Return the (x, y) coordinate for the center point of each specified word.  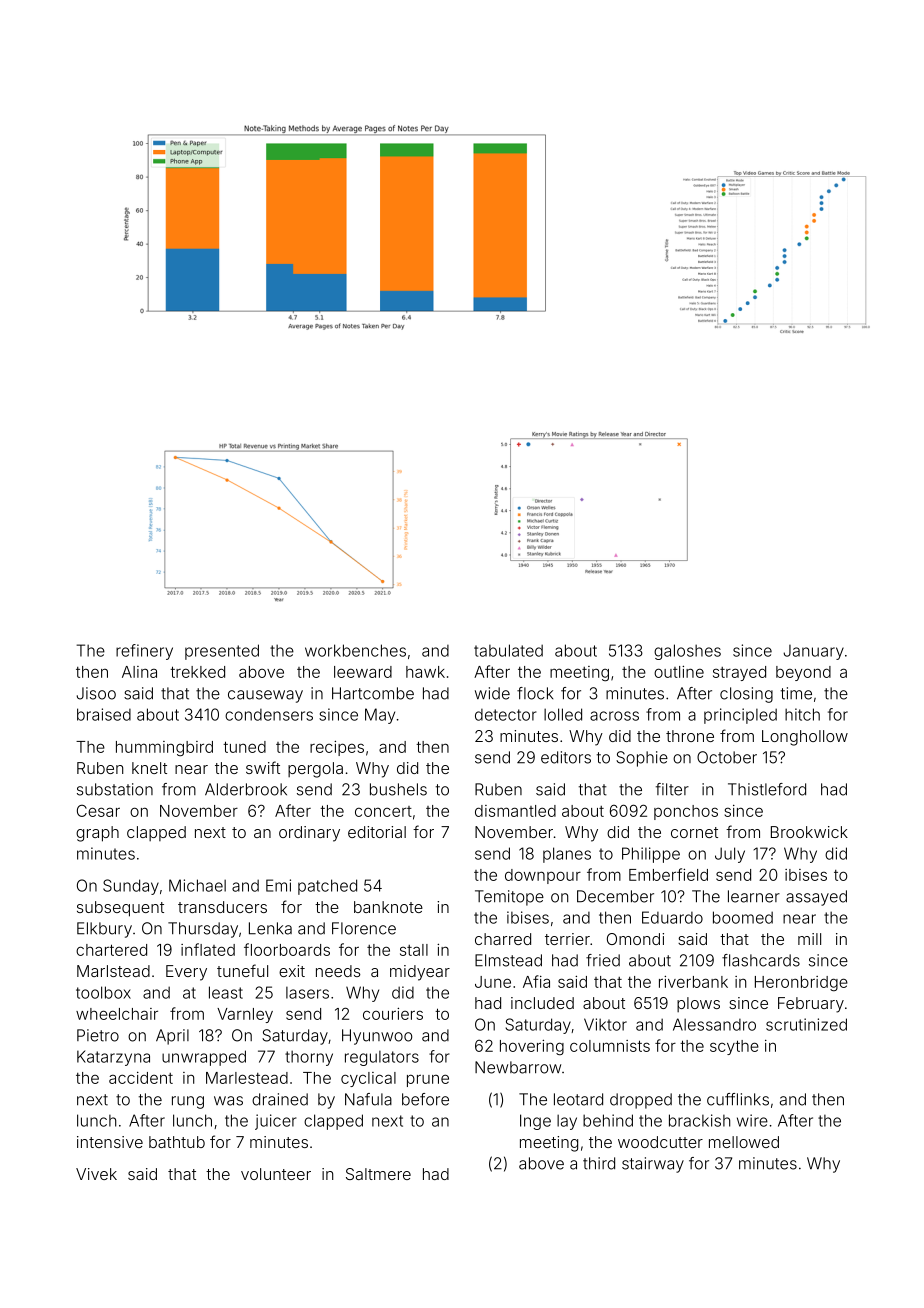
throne (690, 736)
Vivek (96, 1174)
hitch (802, 714)
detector (505, 715)
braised (104, 714)
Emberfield (668, 874)
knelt (149, 768)
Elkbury (104, 930)
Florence (364, 928)
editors (566, 757)
